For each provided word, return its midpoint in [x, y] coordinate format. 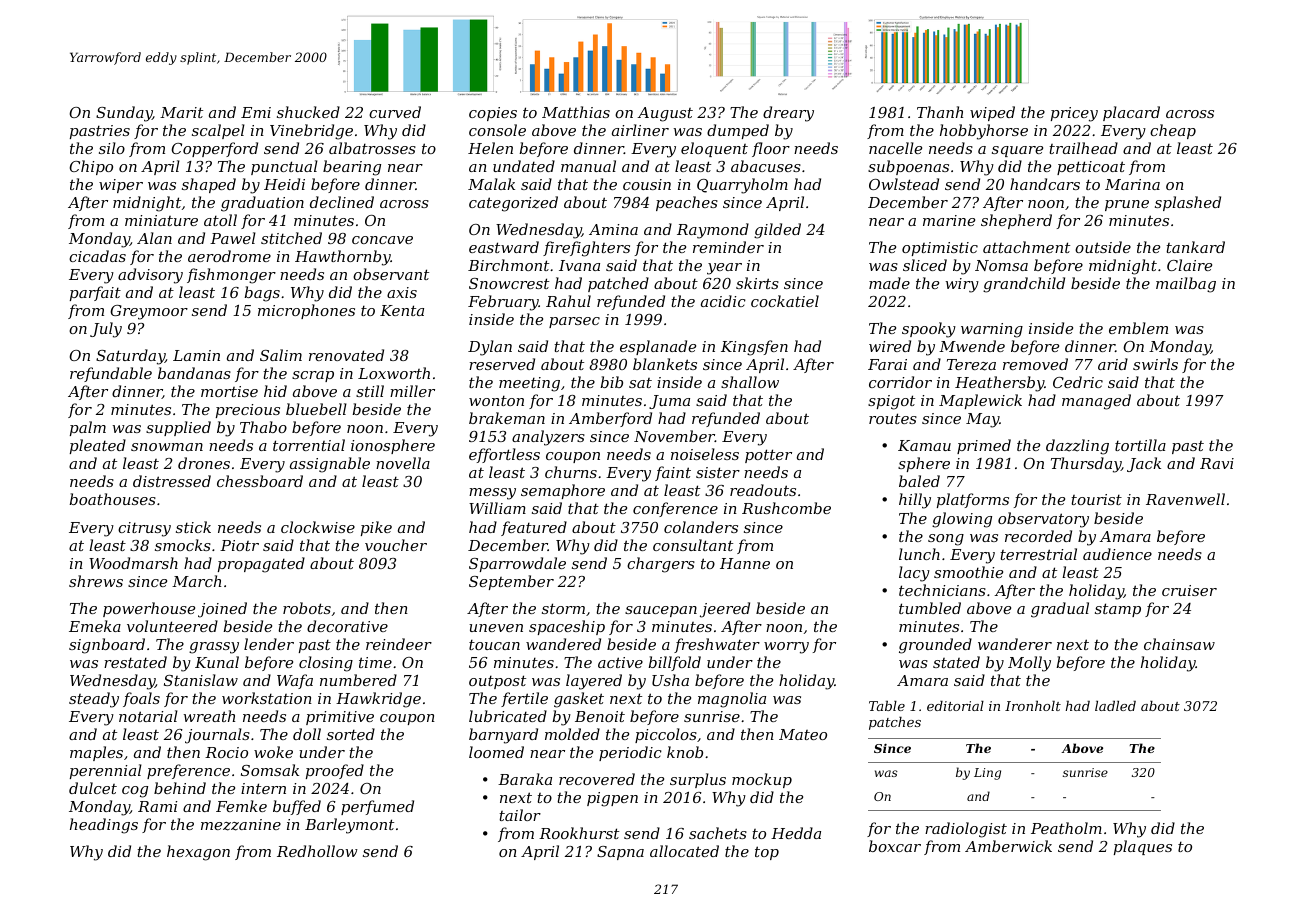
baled [919, 481]
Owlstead [904, 184]
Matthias [576, 112]
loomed [496, 752]
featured [534, 528]
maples [96, 753]
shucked [308, 112]
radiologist [966, 830]
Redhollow [317, 851]
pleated [98, 446]
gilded [777, 231]
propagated [261, 565]
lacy [914, 574]
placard [1131, 113]
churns [571, 472]
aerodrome [229, 256]
